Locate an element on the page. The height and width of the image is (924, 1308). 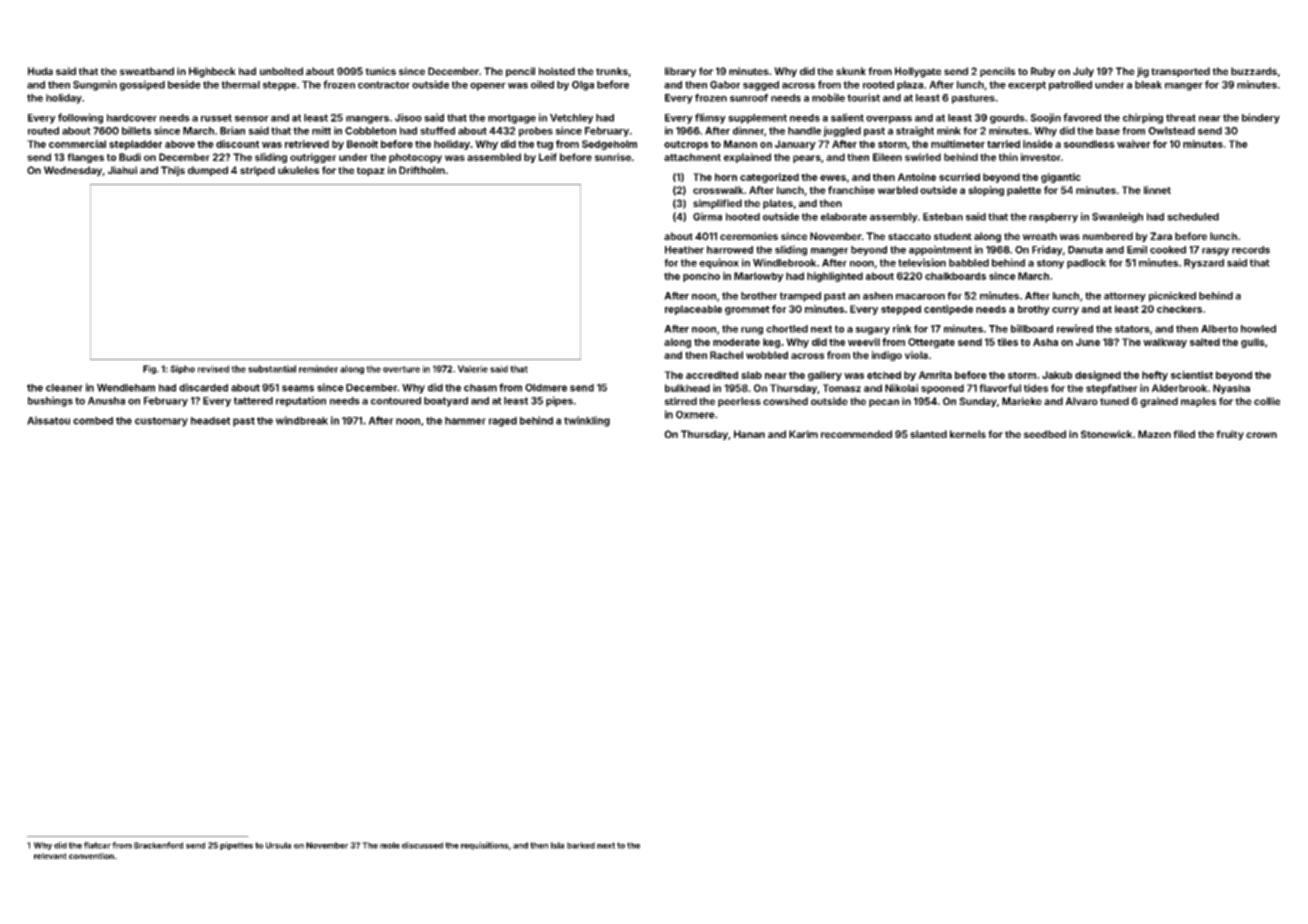
bindery is located at coordinates (1261, 118).
